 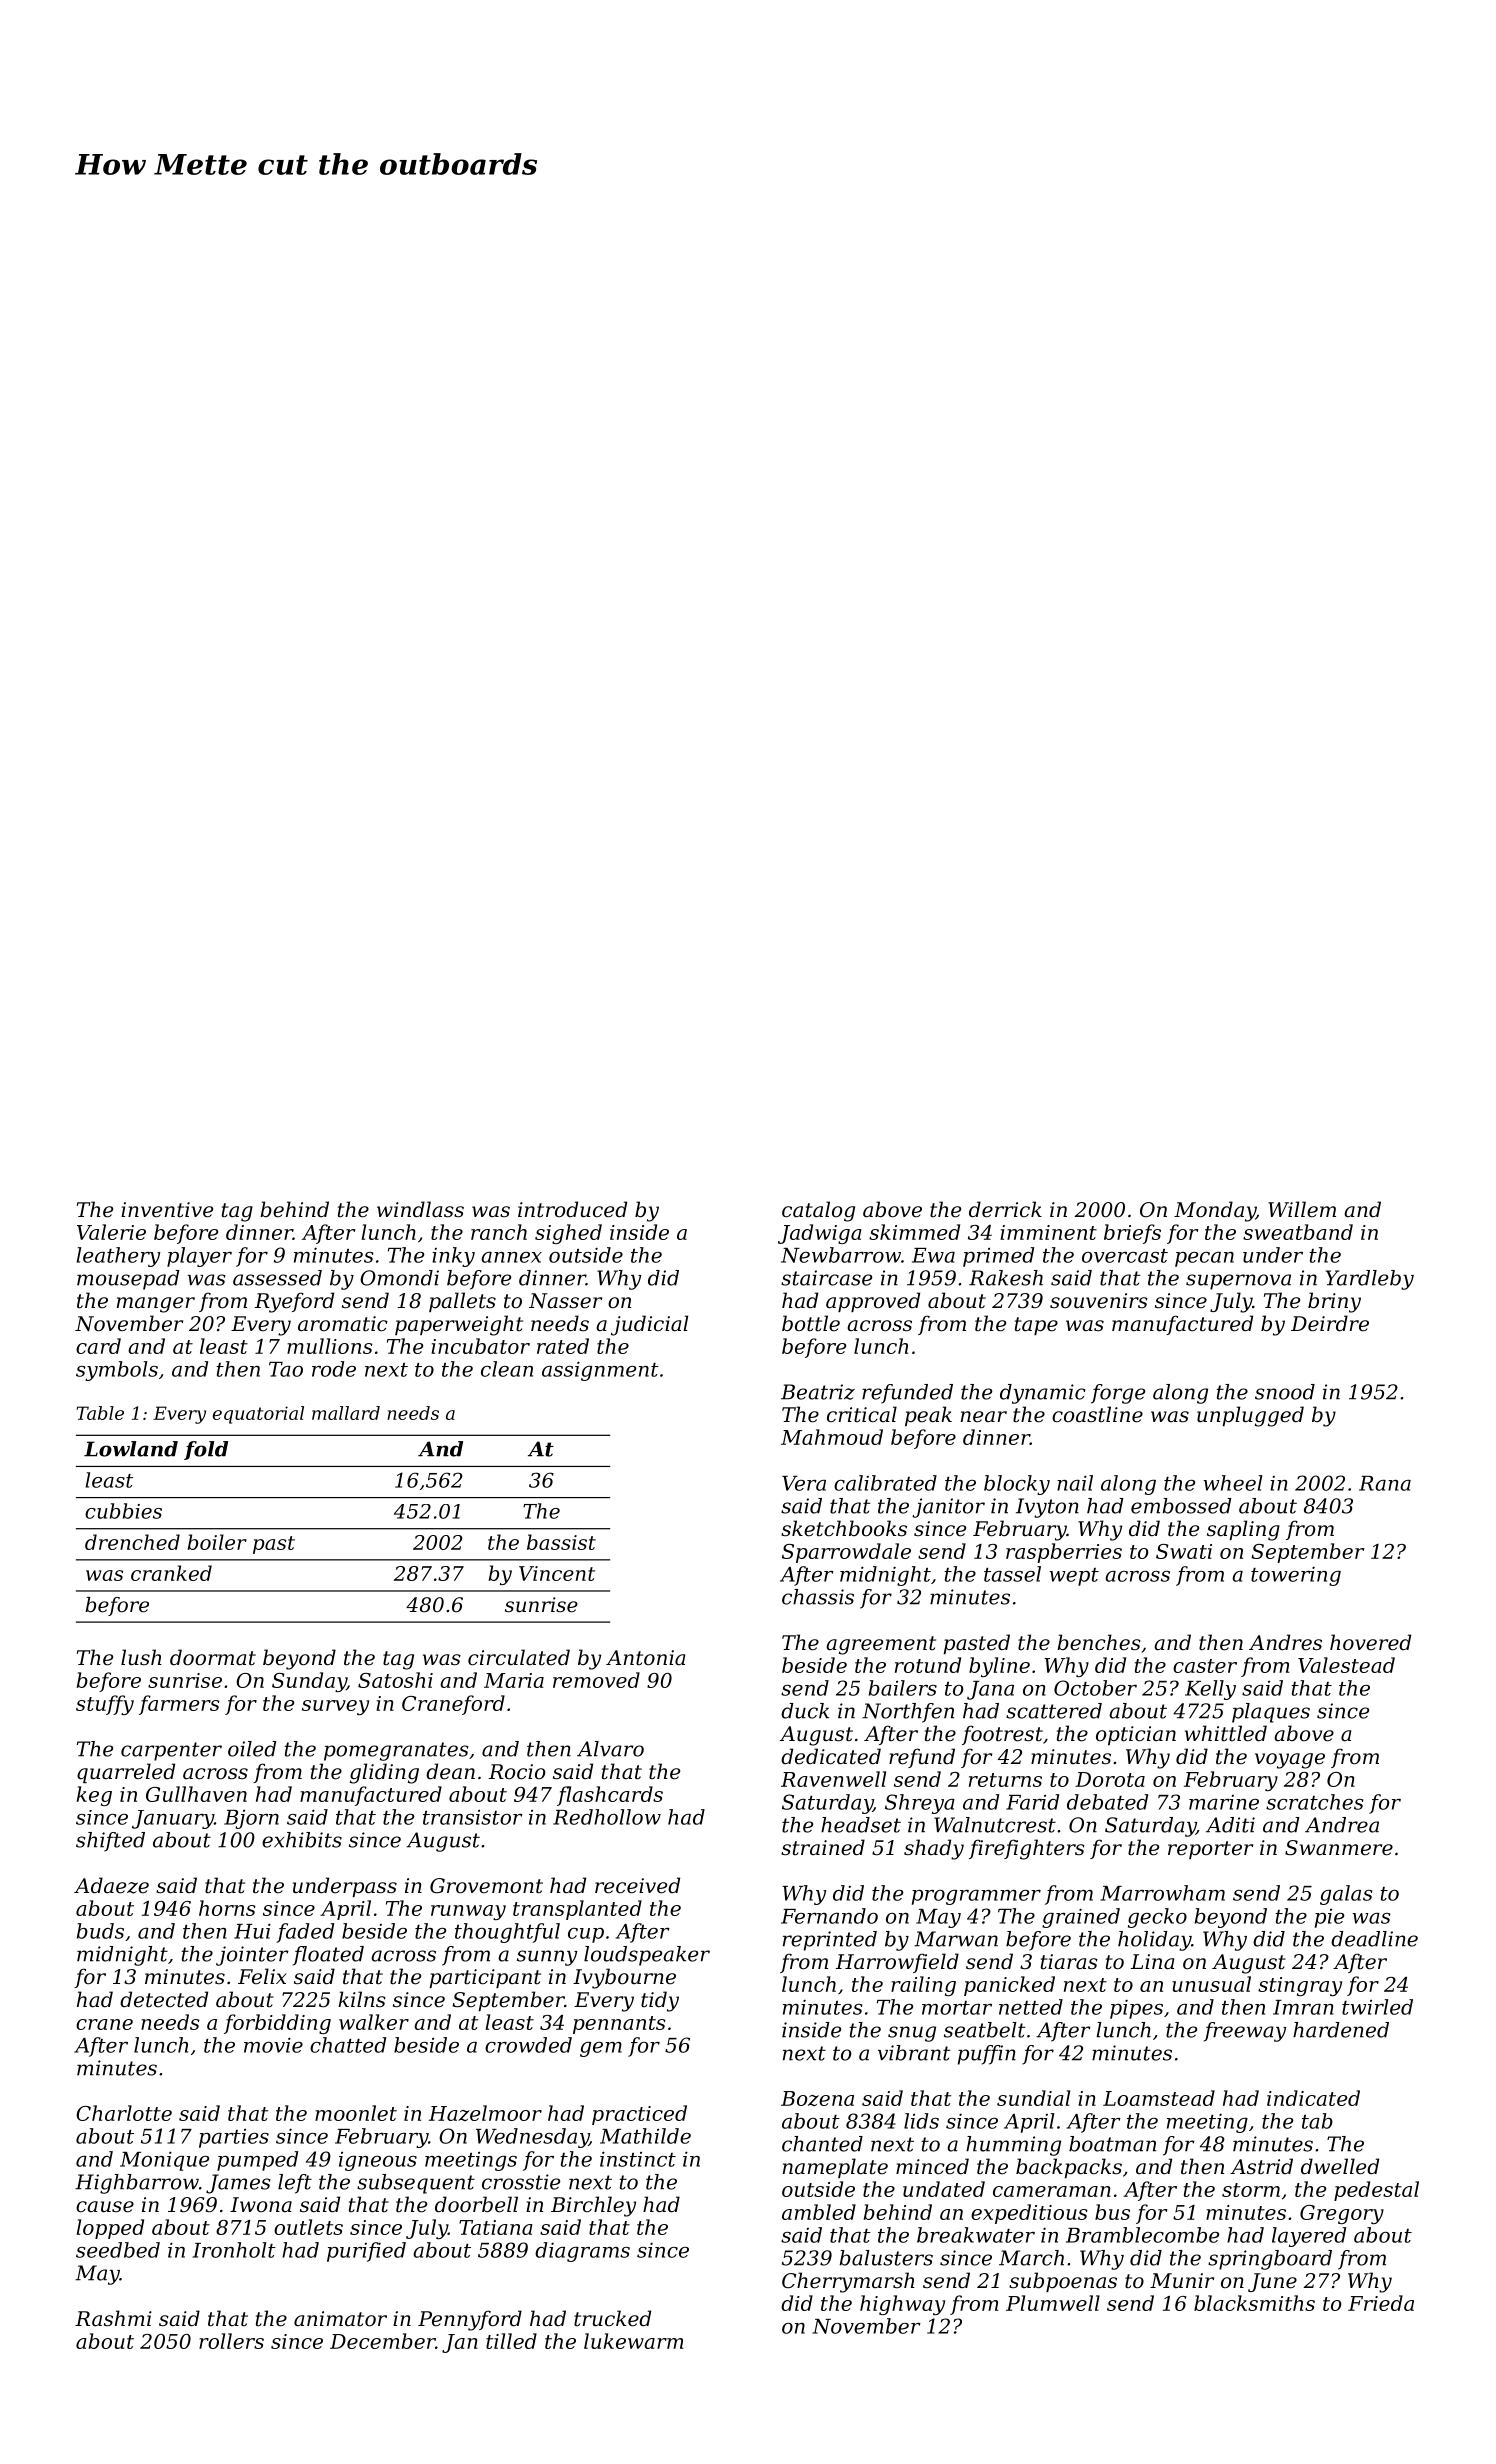 I want to click on approved, so click(x=873, y=1302).
